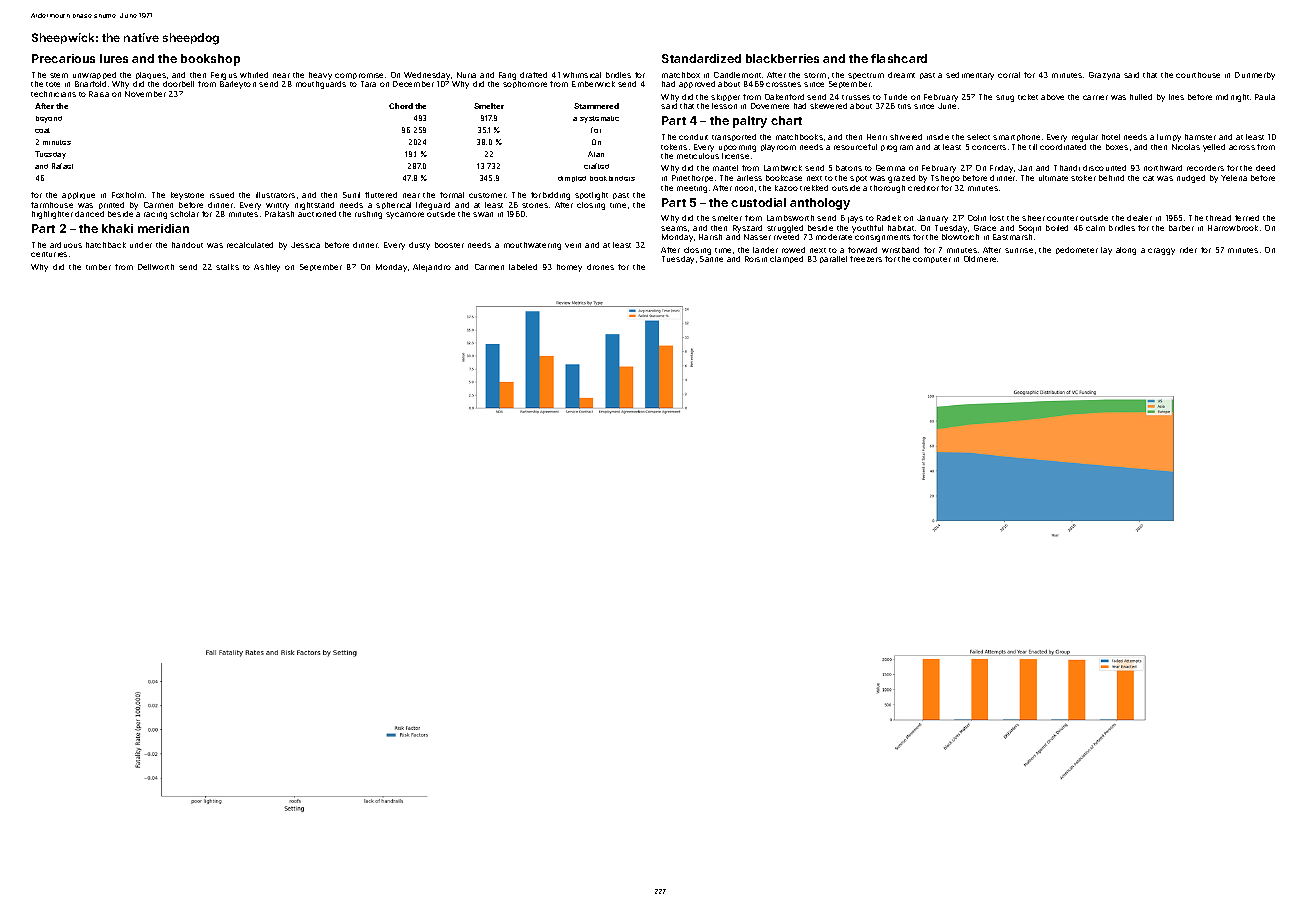 The image size is (1308, 924). What do you see at coordinates (156, 267) in the screenshot?
I see `Dellworth` at bounding box center [156, 267].
